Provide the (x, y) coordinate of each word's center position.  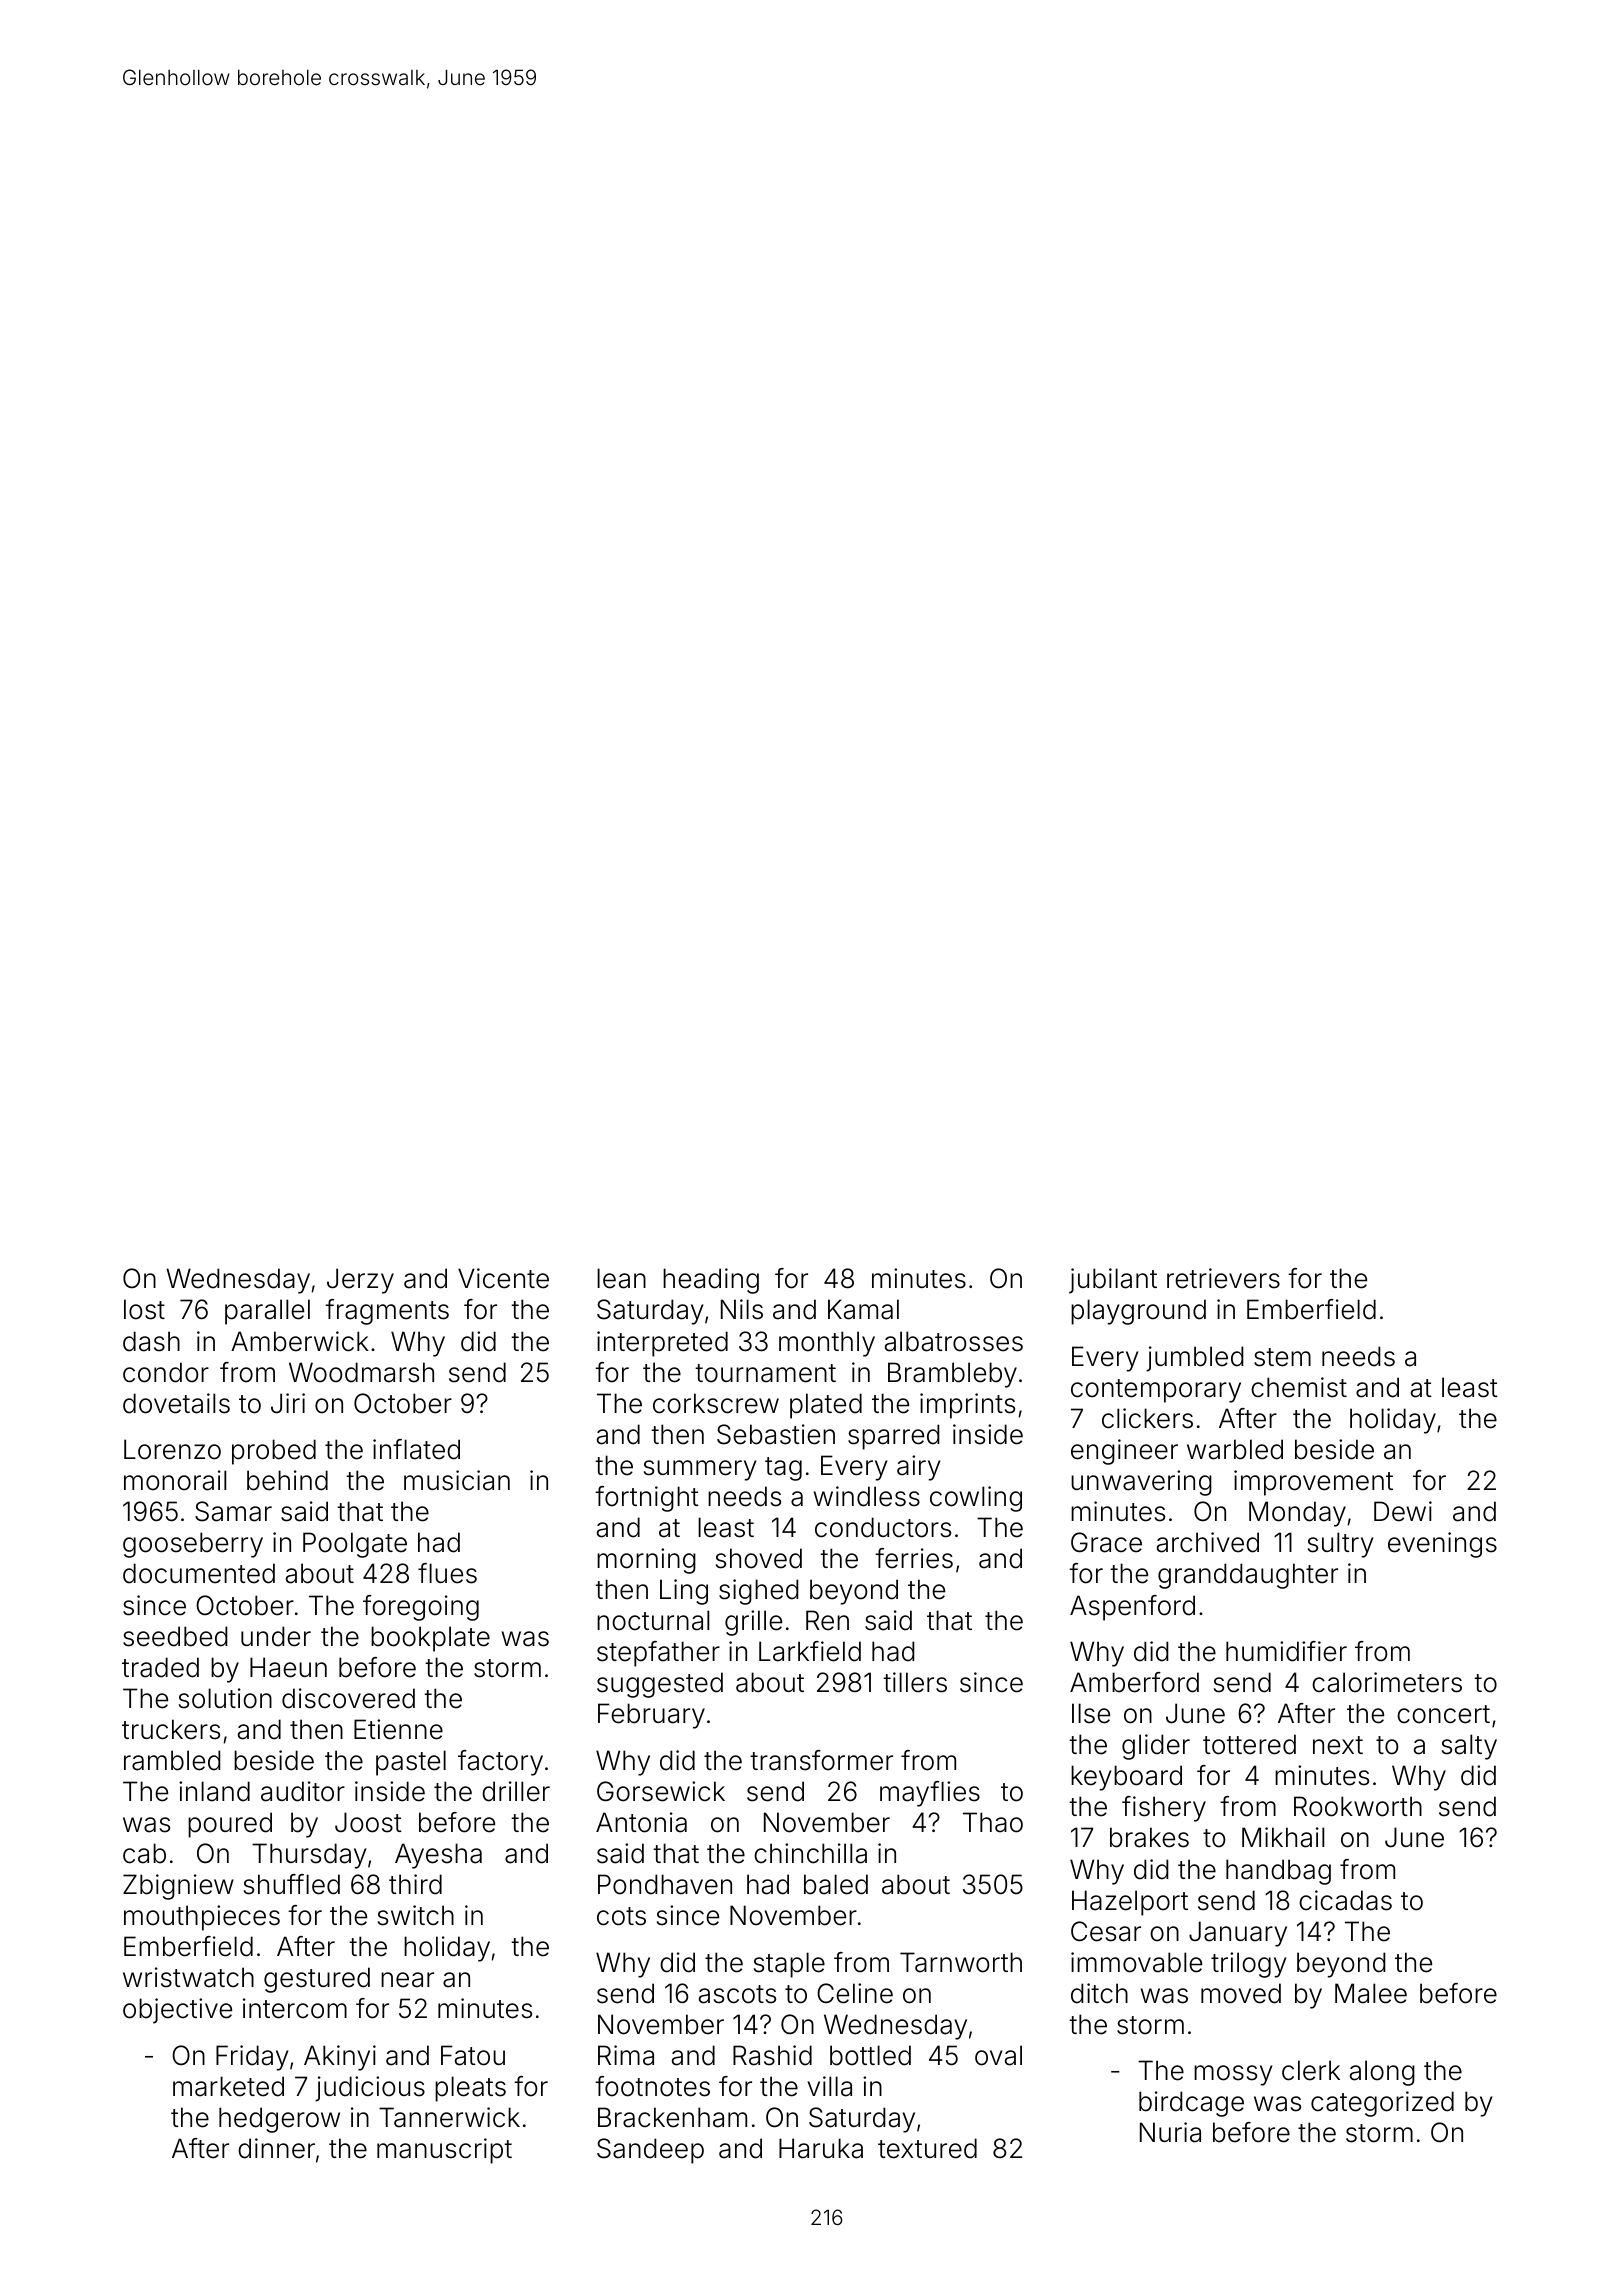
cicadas (1345, 1900)
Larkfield (810, 1651)
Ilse (1091, 1713)
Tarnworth (961, 1962)
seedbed (175, 1636)
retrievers (1223, 1278)
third (415, 1884)
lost (144, 1309)
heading (711, 1281)
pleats (470, 2089)
